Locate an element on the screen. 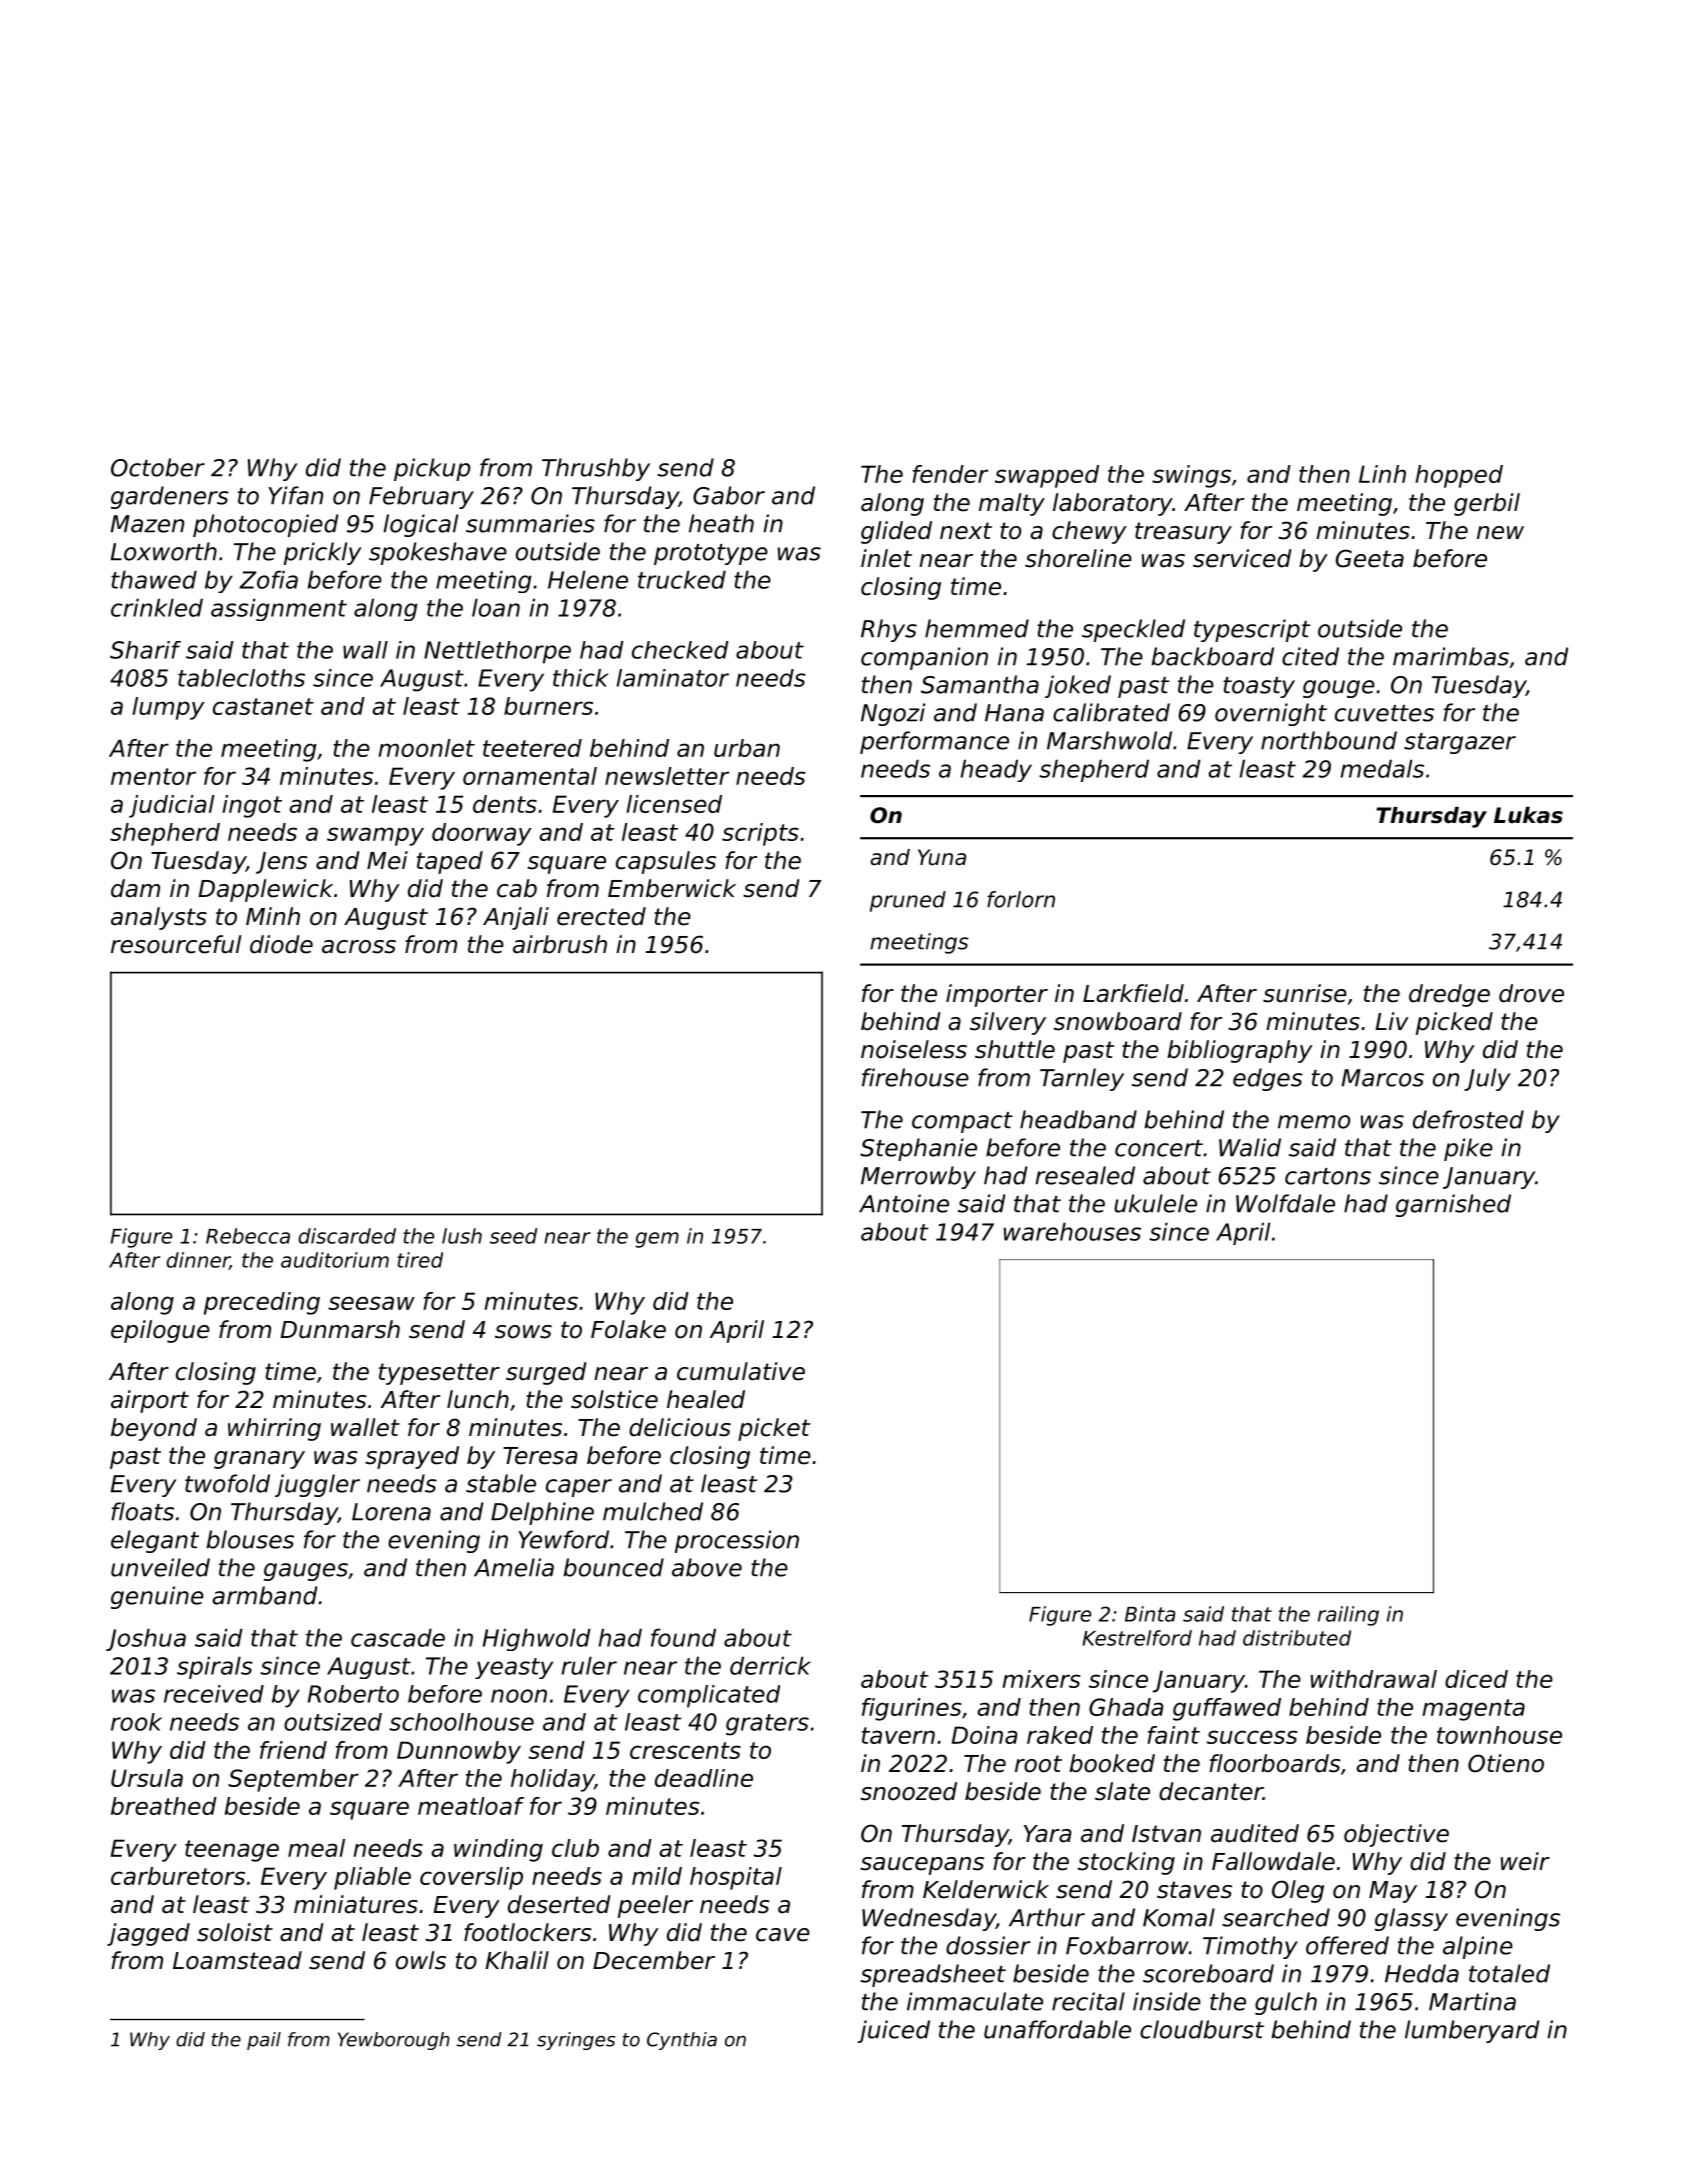 Image resolution: width=1683 pixels, height=2178 pixels. Anjali is located at coordinates (516, 918).
